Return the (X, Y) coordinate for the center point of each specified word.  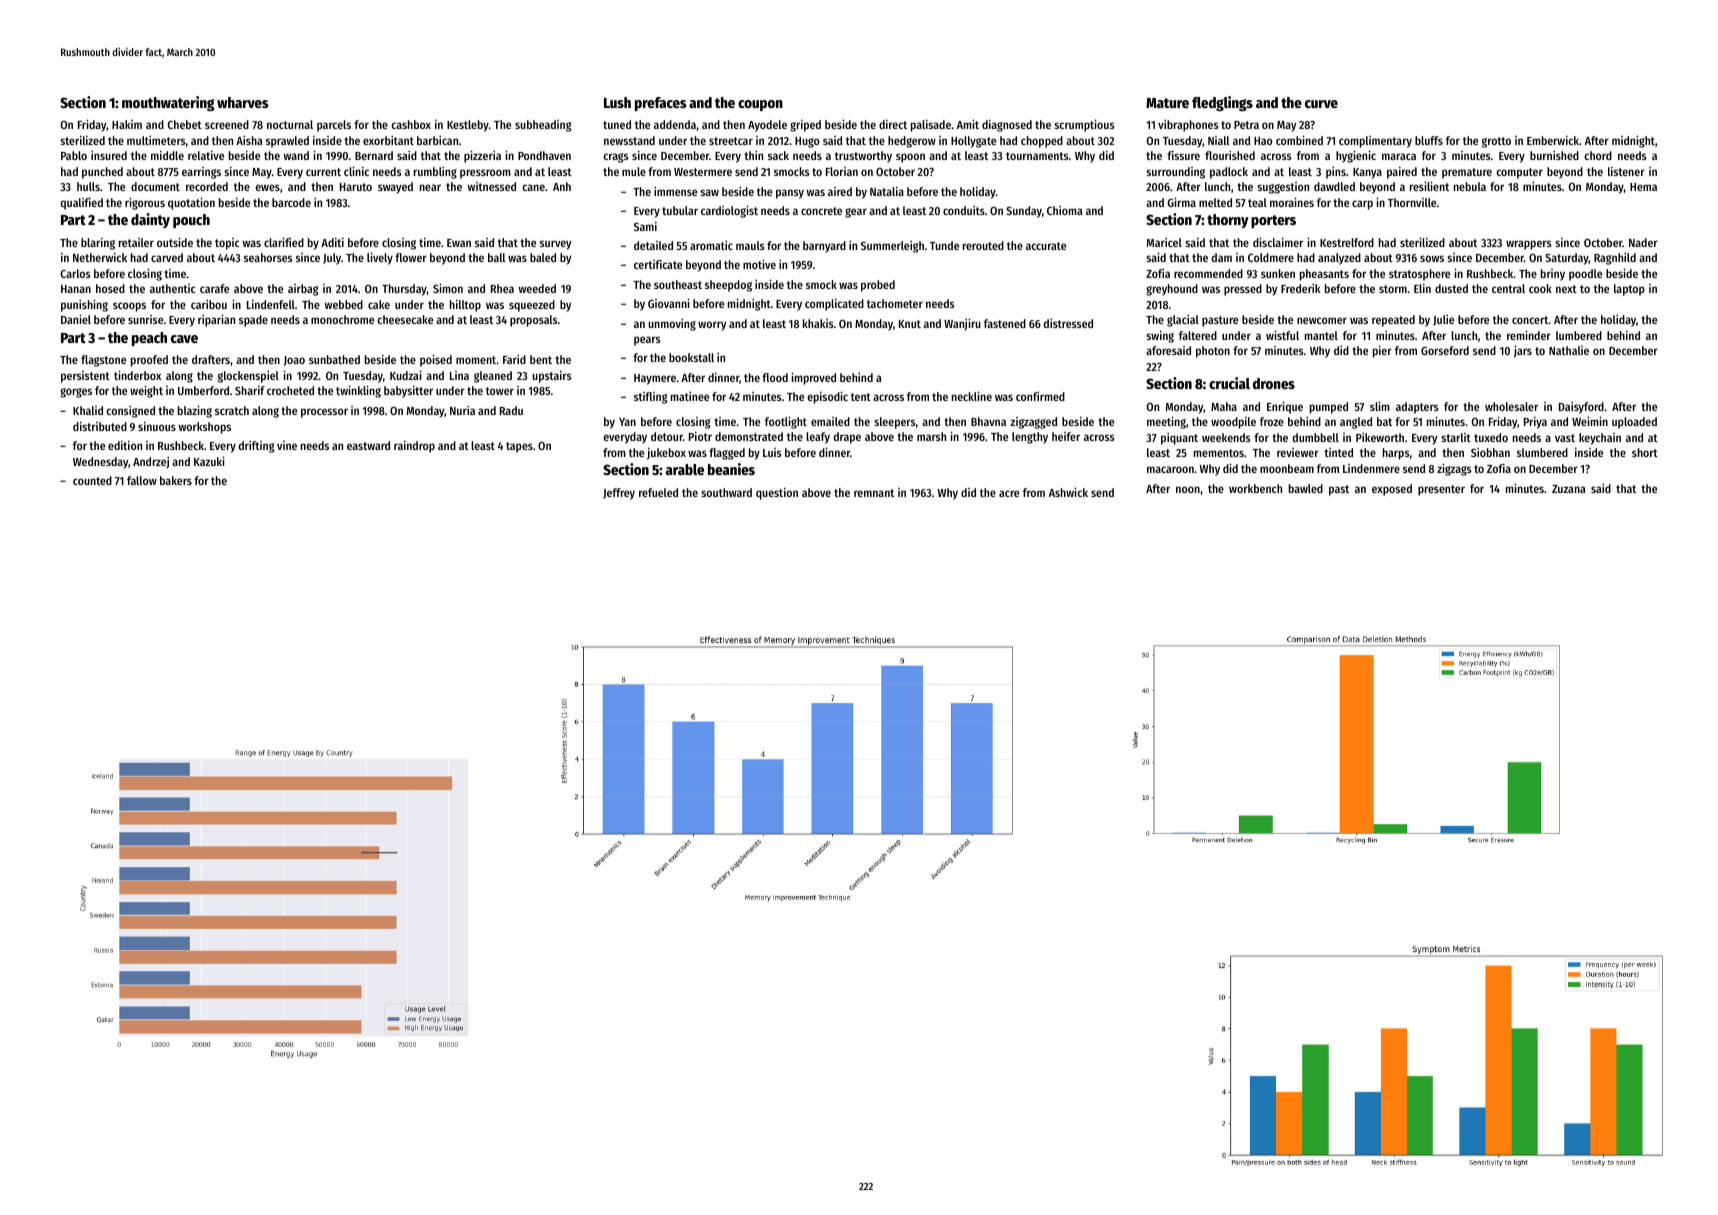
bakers (176, 480)
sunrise (145, 319)
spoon (910, 158)
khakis (818, 323)
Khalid (88, 410)
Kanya (1367, 173)
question (777, 494)
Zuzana (1569, 489)
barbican (437, 140)
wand (296, 155)
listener (1626, 171)
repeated (1393, 321)
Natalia (887, 191)
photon (1213, 352)
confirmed (1040, 396)
